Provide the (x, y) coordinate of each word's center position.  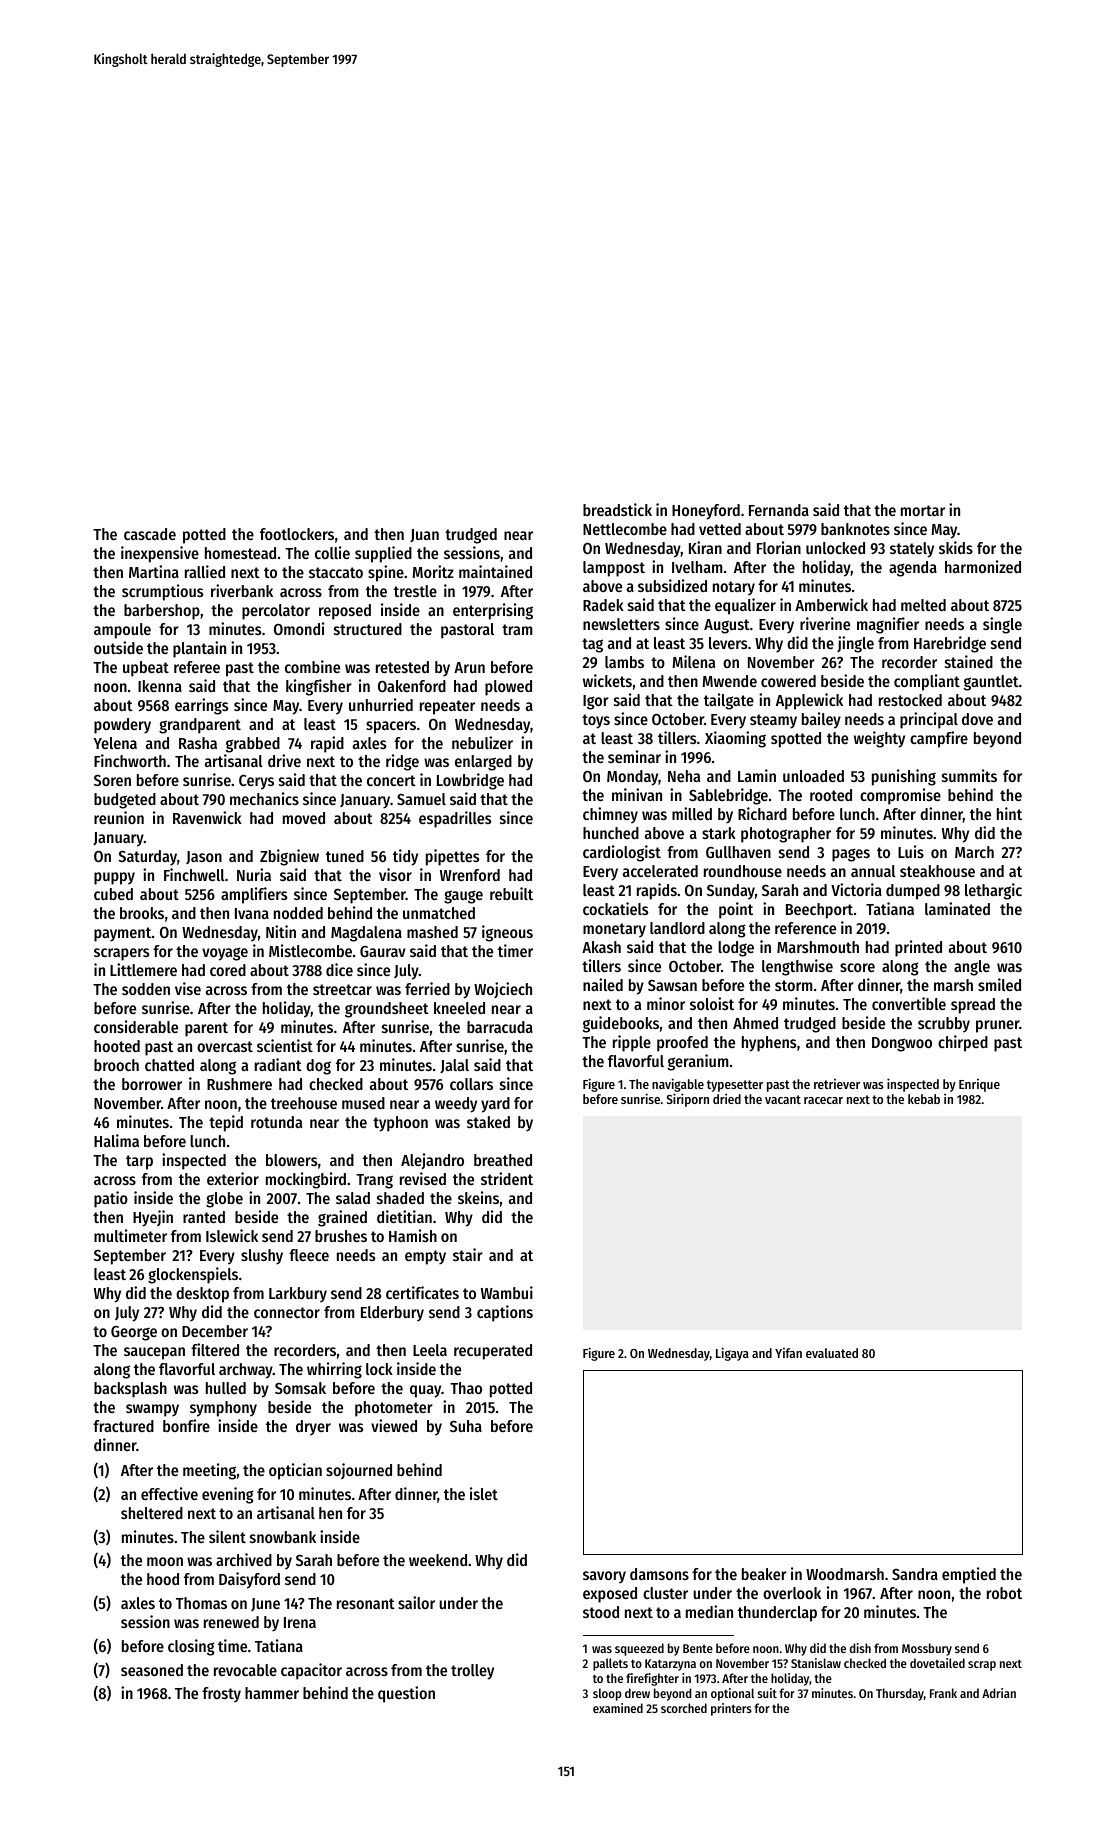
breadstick (617, 509)
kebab (924, 1099)
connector (287, 1312)
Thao (466, 1388)
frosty (221, 1695)
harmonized (983, 566)
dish (860, 1648)
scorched (684, 1708)
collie (332, 552)
